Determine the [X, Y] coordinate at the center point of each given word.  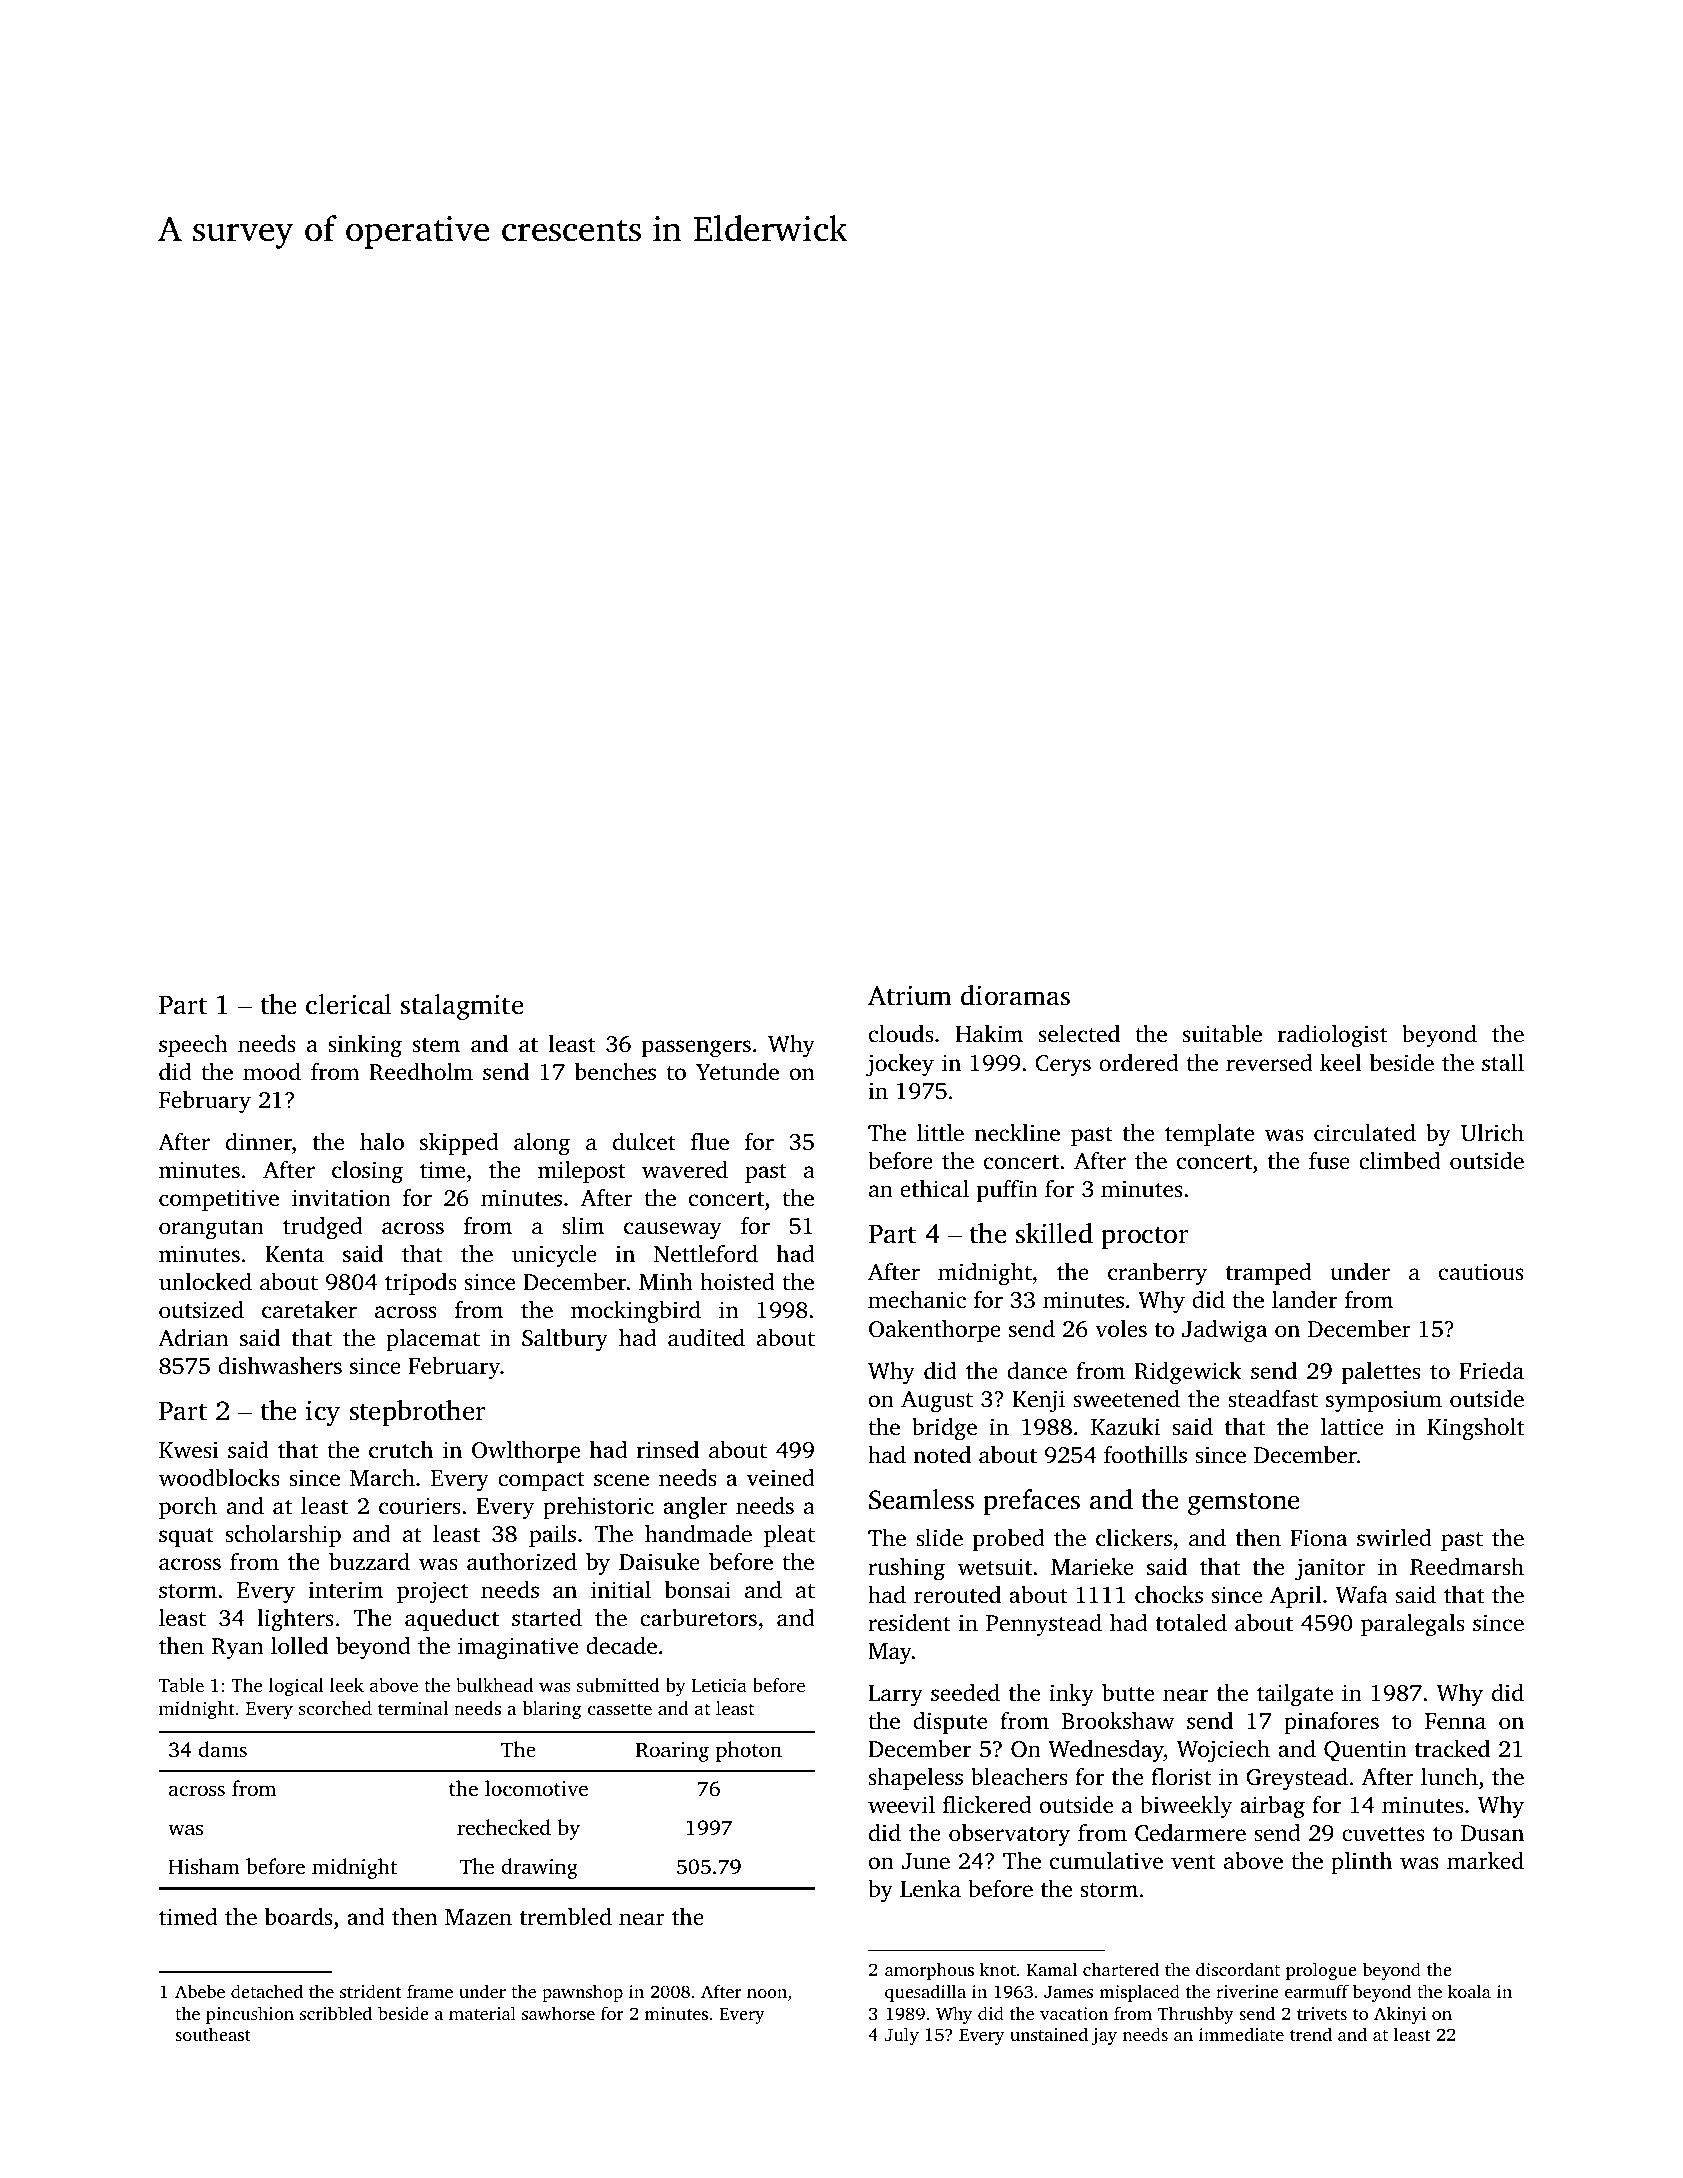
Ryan [238, 1649]
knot [998, 1969]
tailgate [1295, 1695]
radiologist [1332, 1036]
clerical [349, 1004]
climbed [1400, 1161]
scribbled [336, 2013]
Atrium [910, 996]
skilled [1054, 1233]
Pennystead [1044, 1625]
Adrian [193, 1338]
